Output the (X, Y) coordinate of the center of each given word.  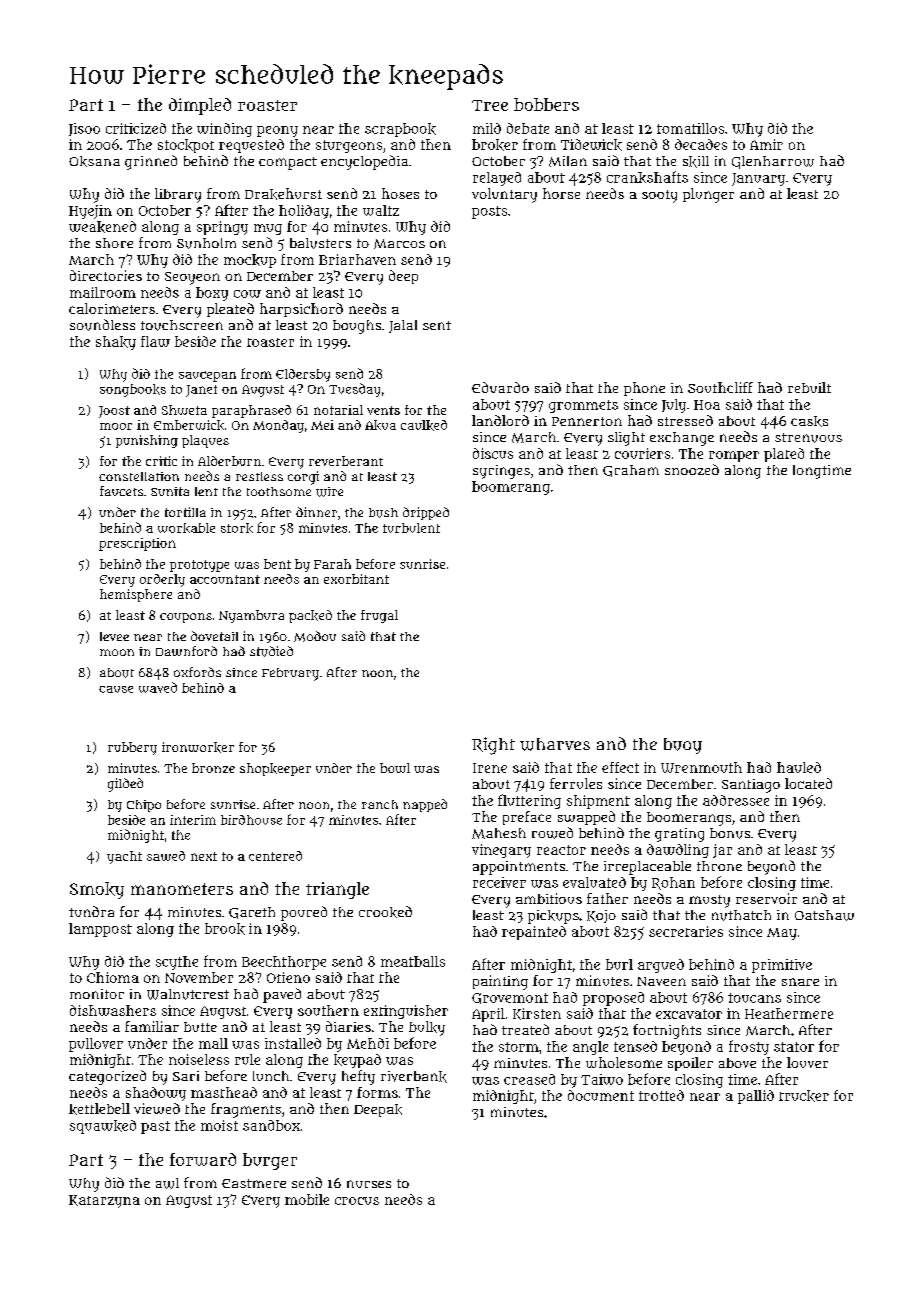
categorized (107, 1077)
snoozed (692, 469)
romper (734, 456)
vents (383, 410)
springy (222, 228)
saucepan (207, 376)
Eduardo (500, 387)
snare (800, 982)
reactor (561, 850)
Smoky (97, 890)
